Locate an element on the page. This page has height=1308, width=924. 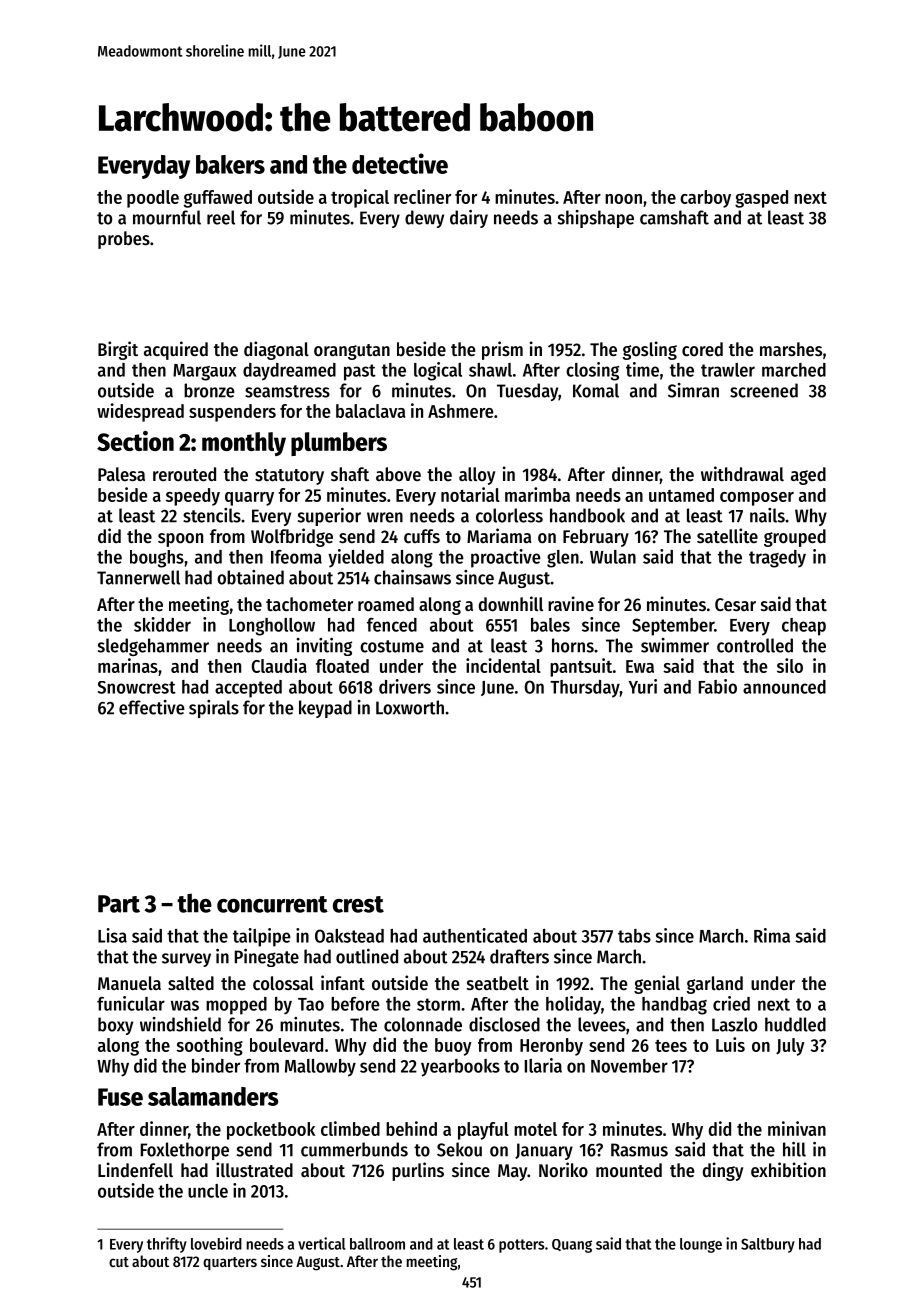
carboy is located at coordinates (705, 199).
